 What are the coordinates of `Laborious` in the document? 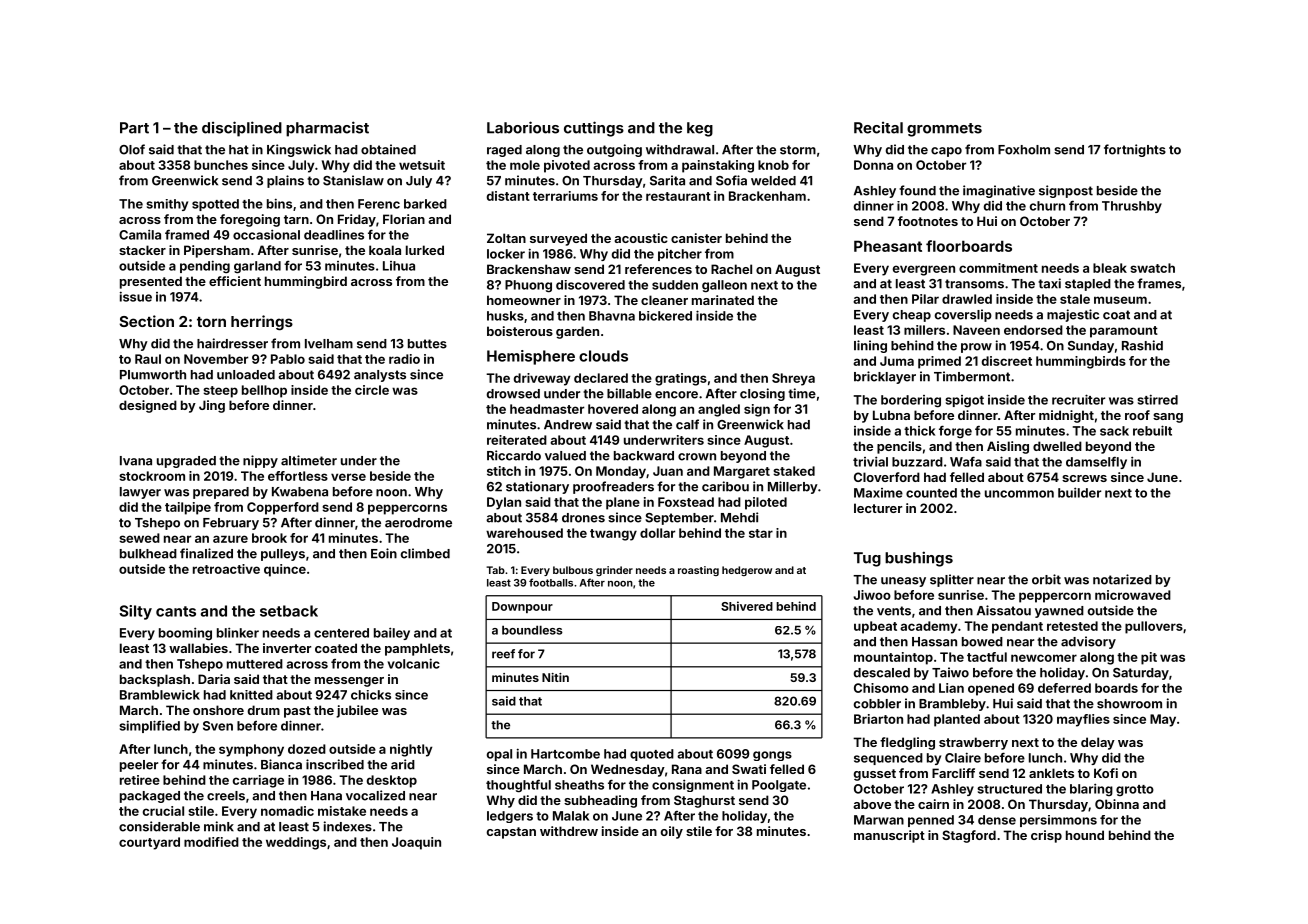 It's located at (523, 127).
